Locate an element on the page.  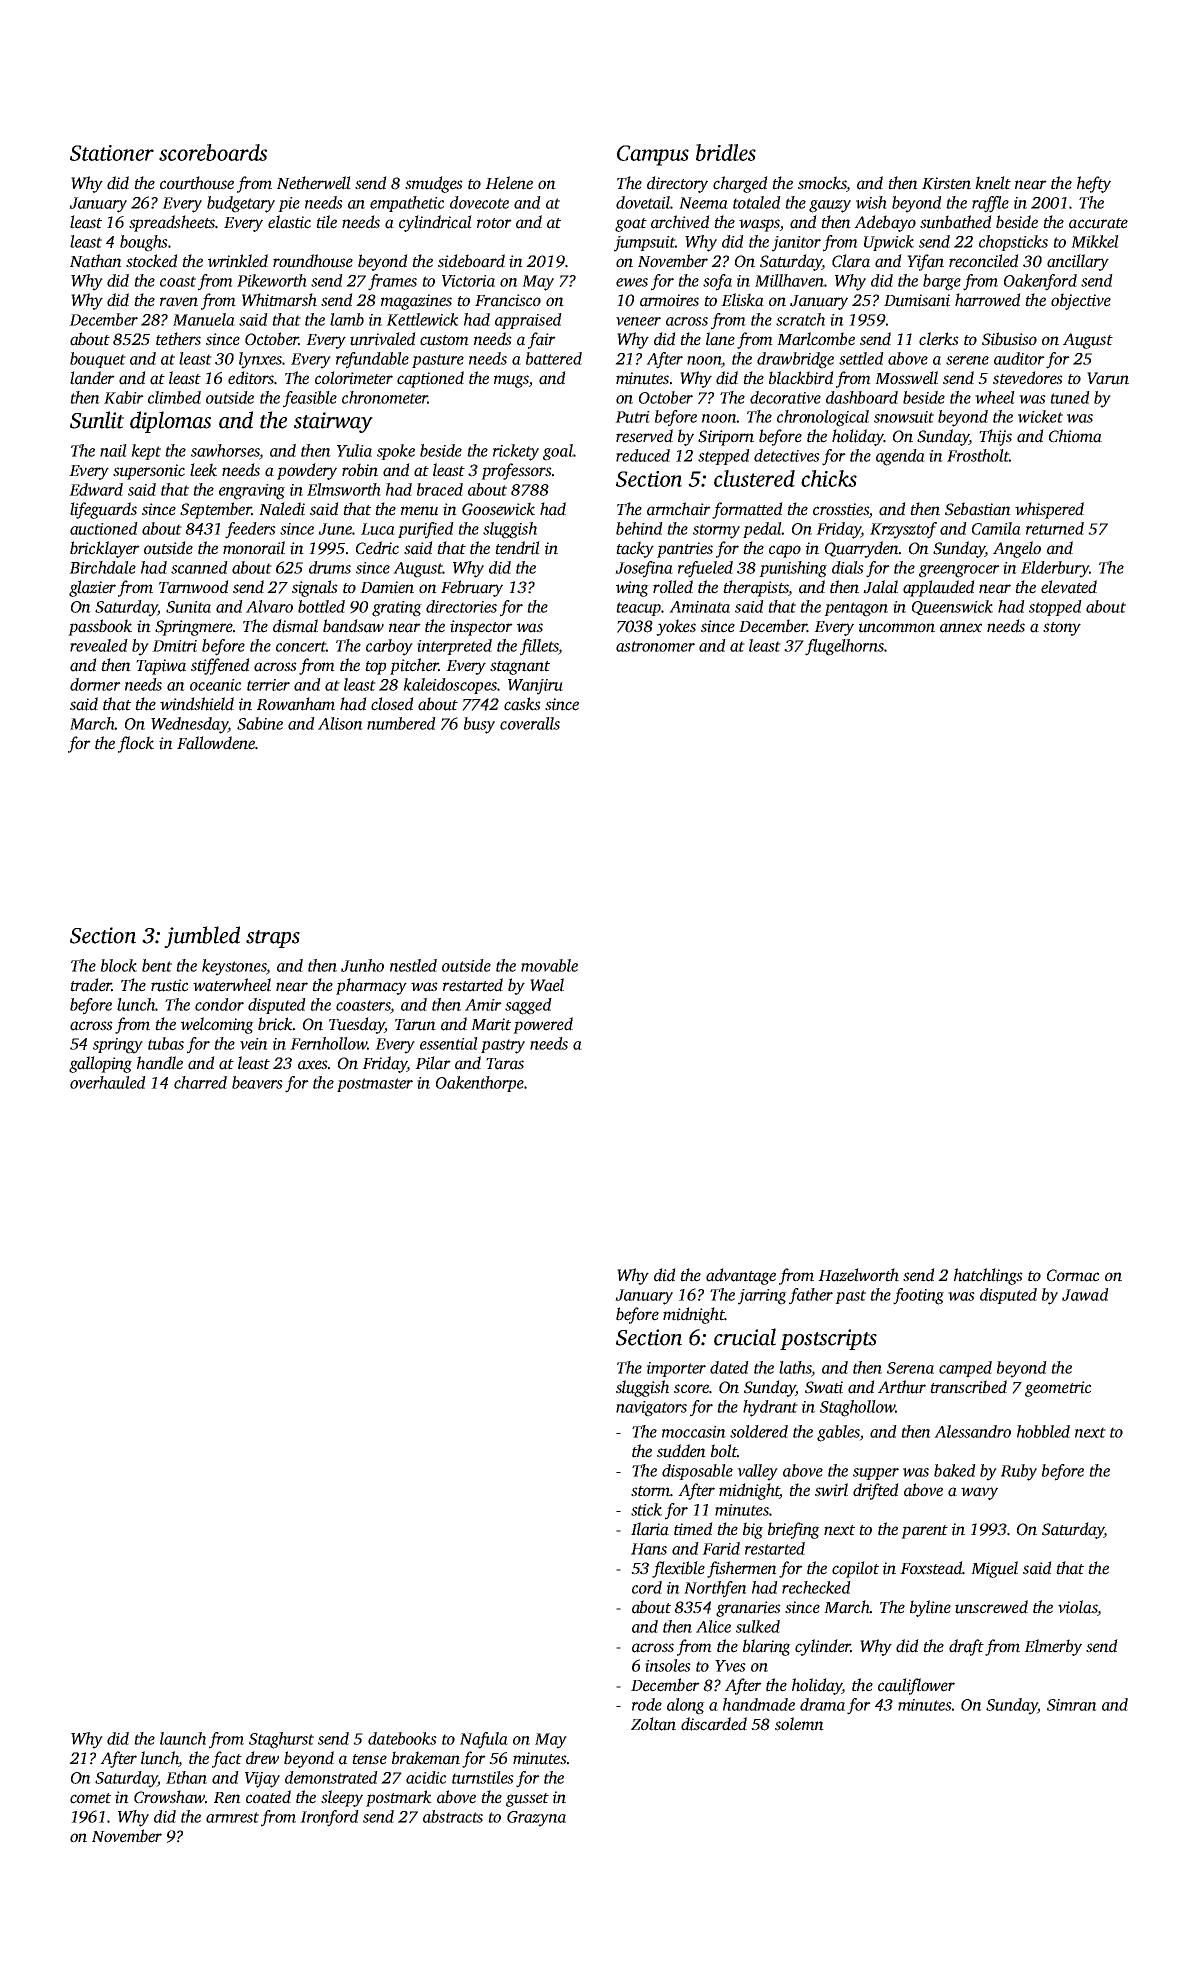
movable is located at coordinates (549, 965).
